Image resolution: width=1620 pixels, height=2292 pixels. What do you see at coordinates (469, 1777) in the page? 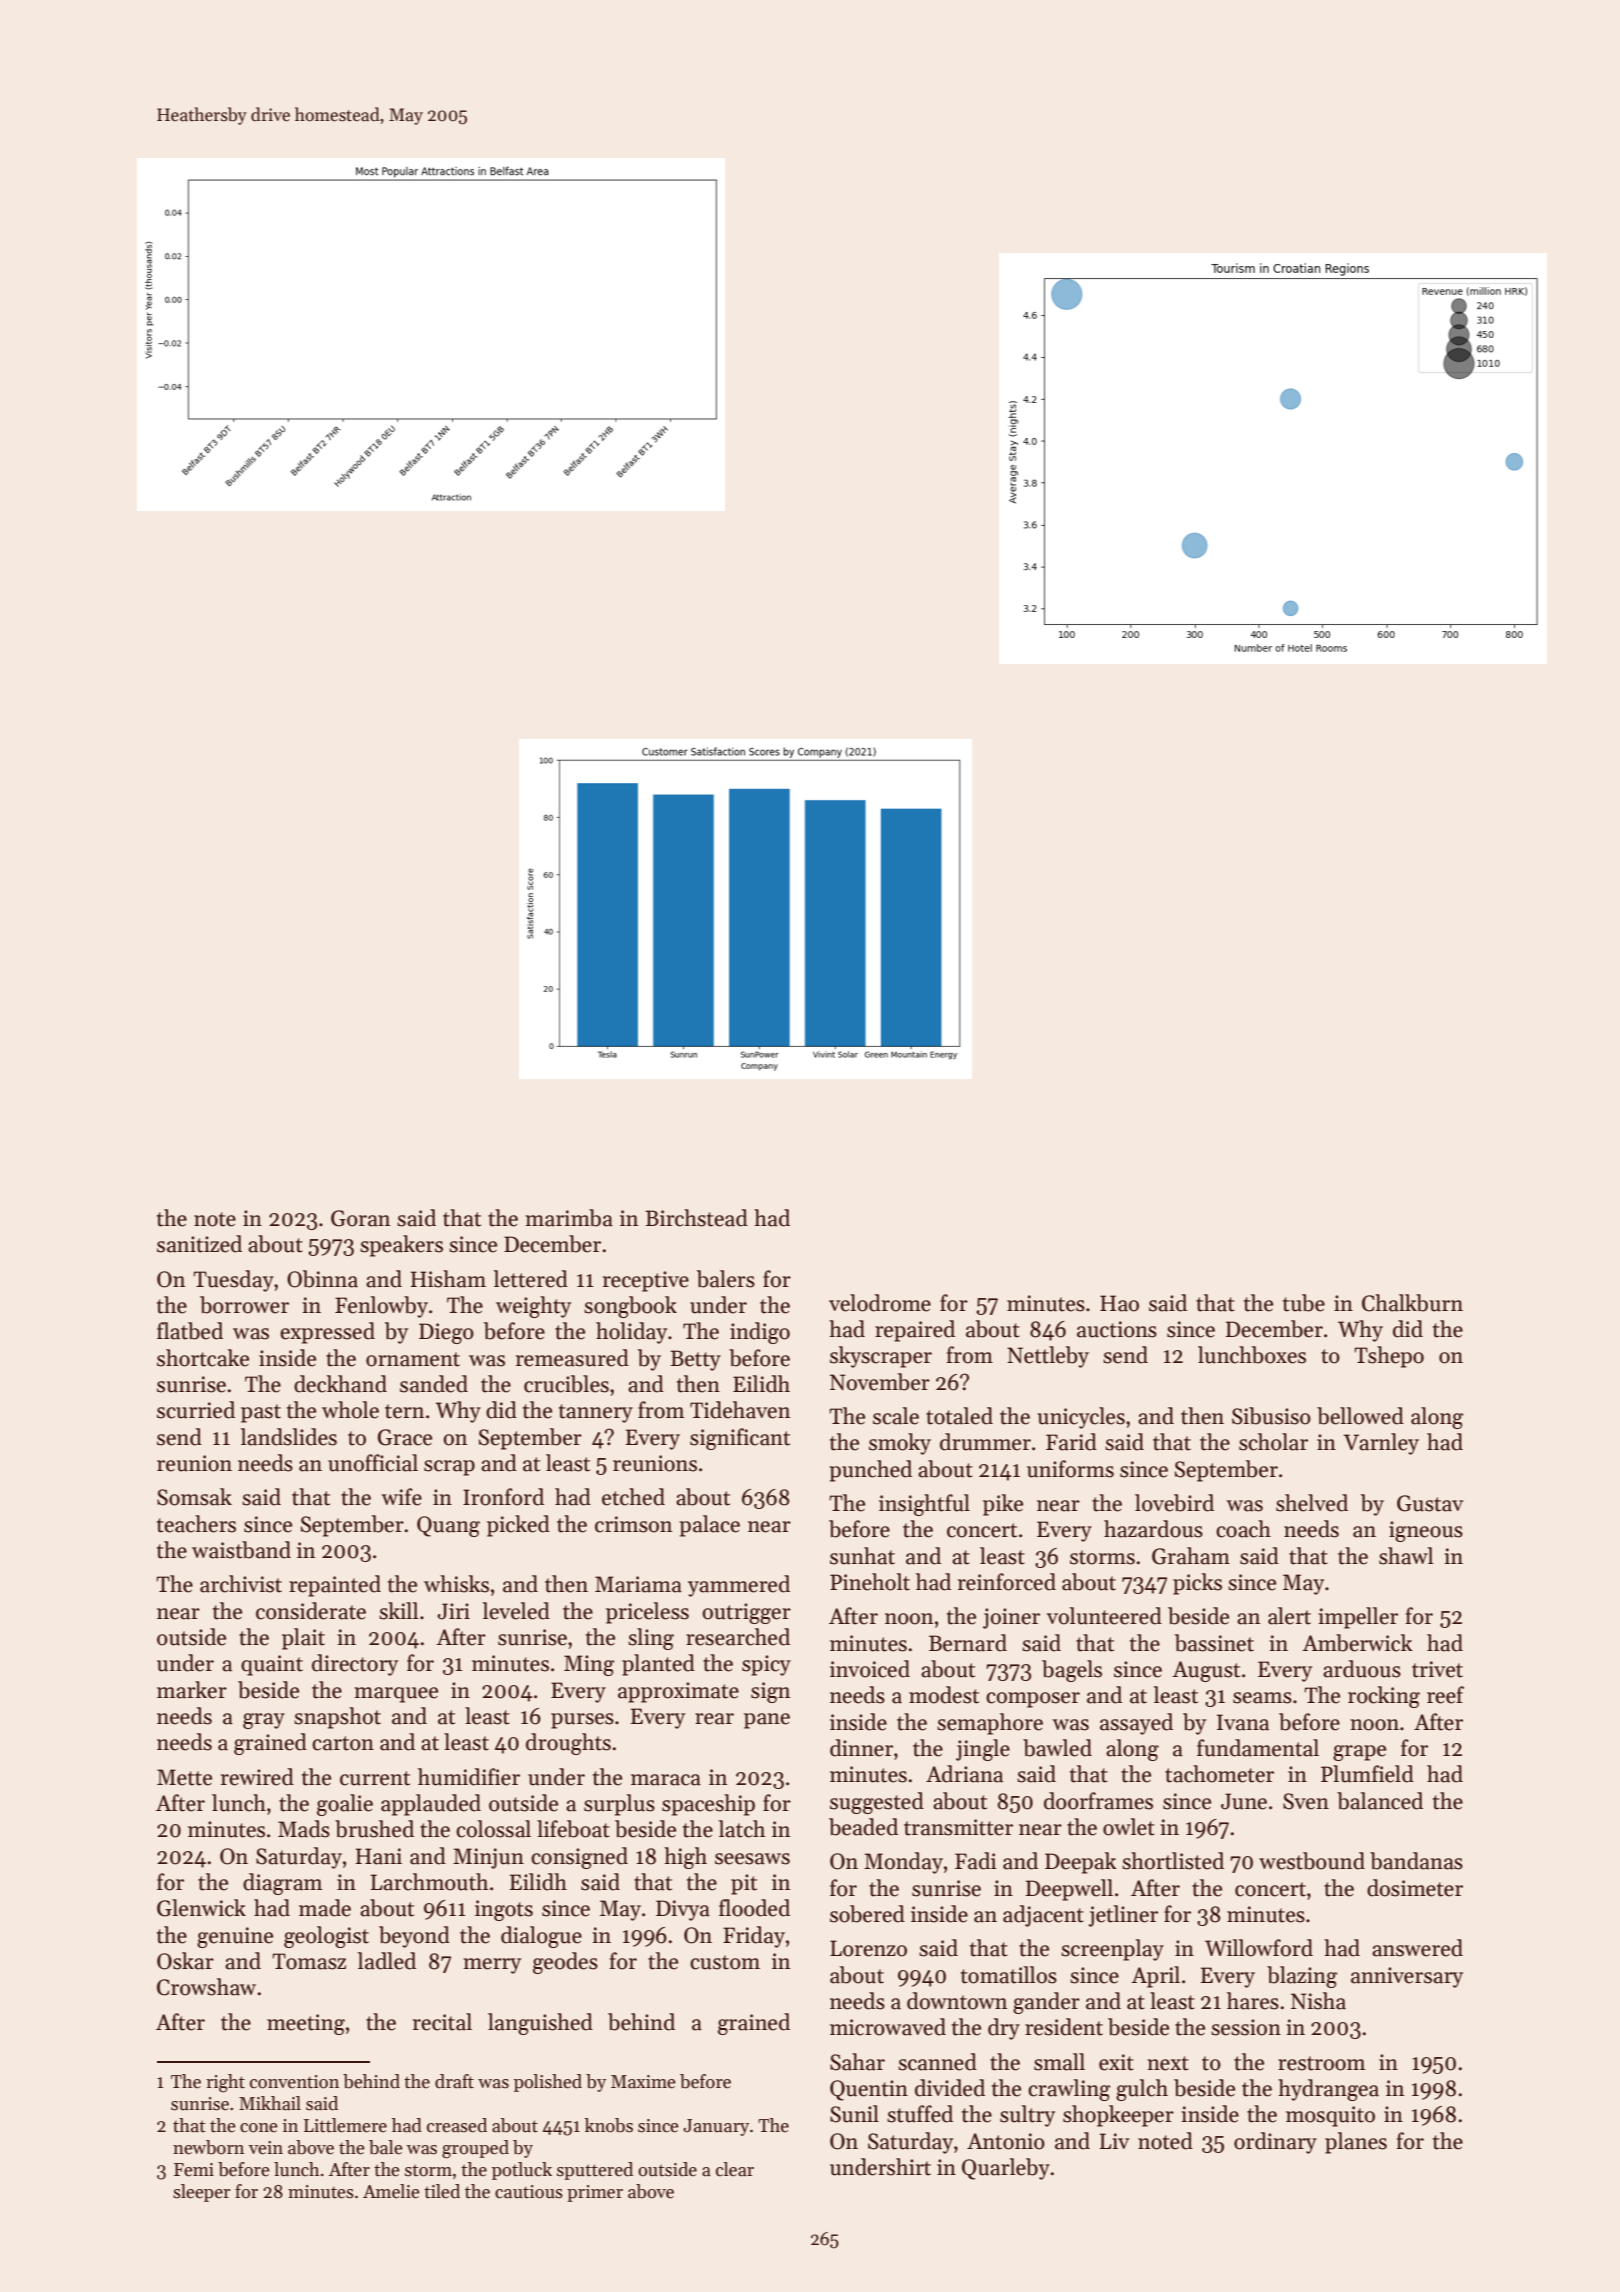
I see `humidifier` at bounding box center [469, 1777].
